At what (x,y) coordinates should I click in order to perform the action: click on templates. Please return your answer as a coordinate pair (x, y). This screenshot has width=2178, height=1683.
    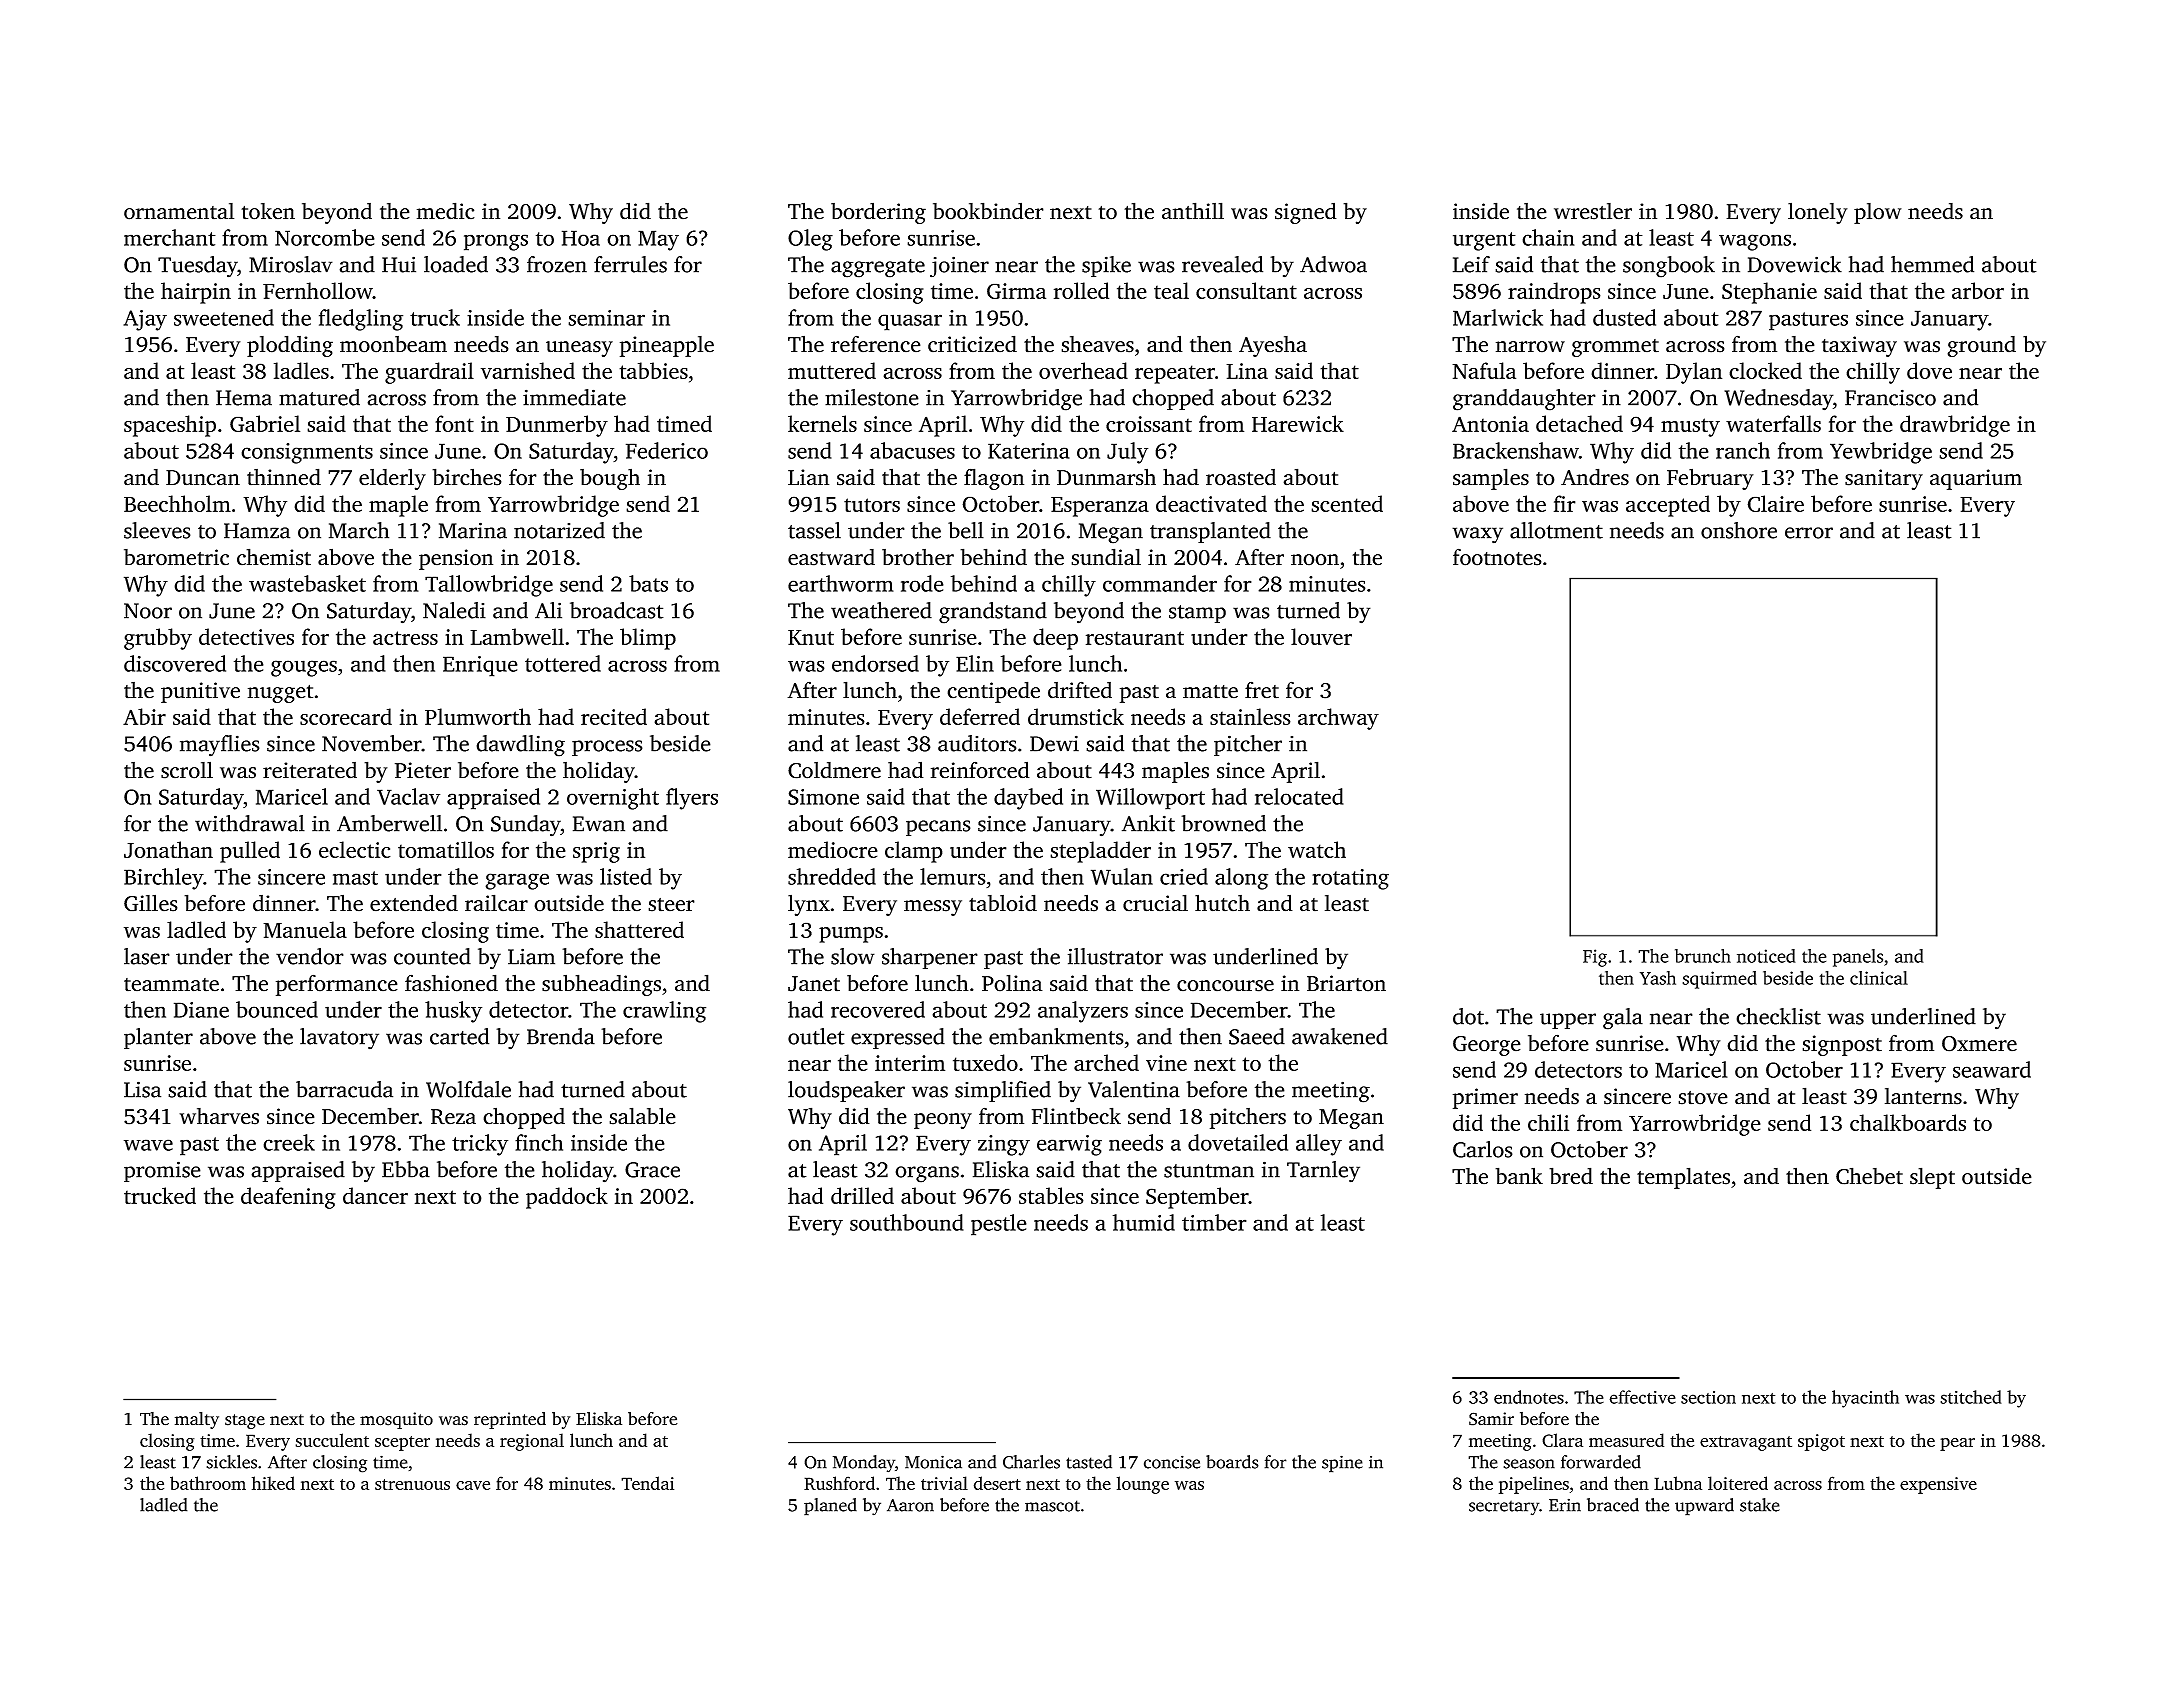
    Looking at the image, I should click on (1683, 1178).
